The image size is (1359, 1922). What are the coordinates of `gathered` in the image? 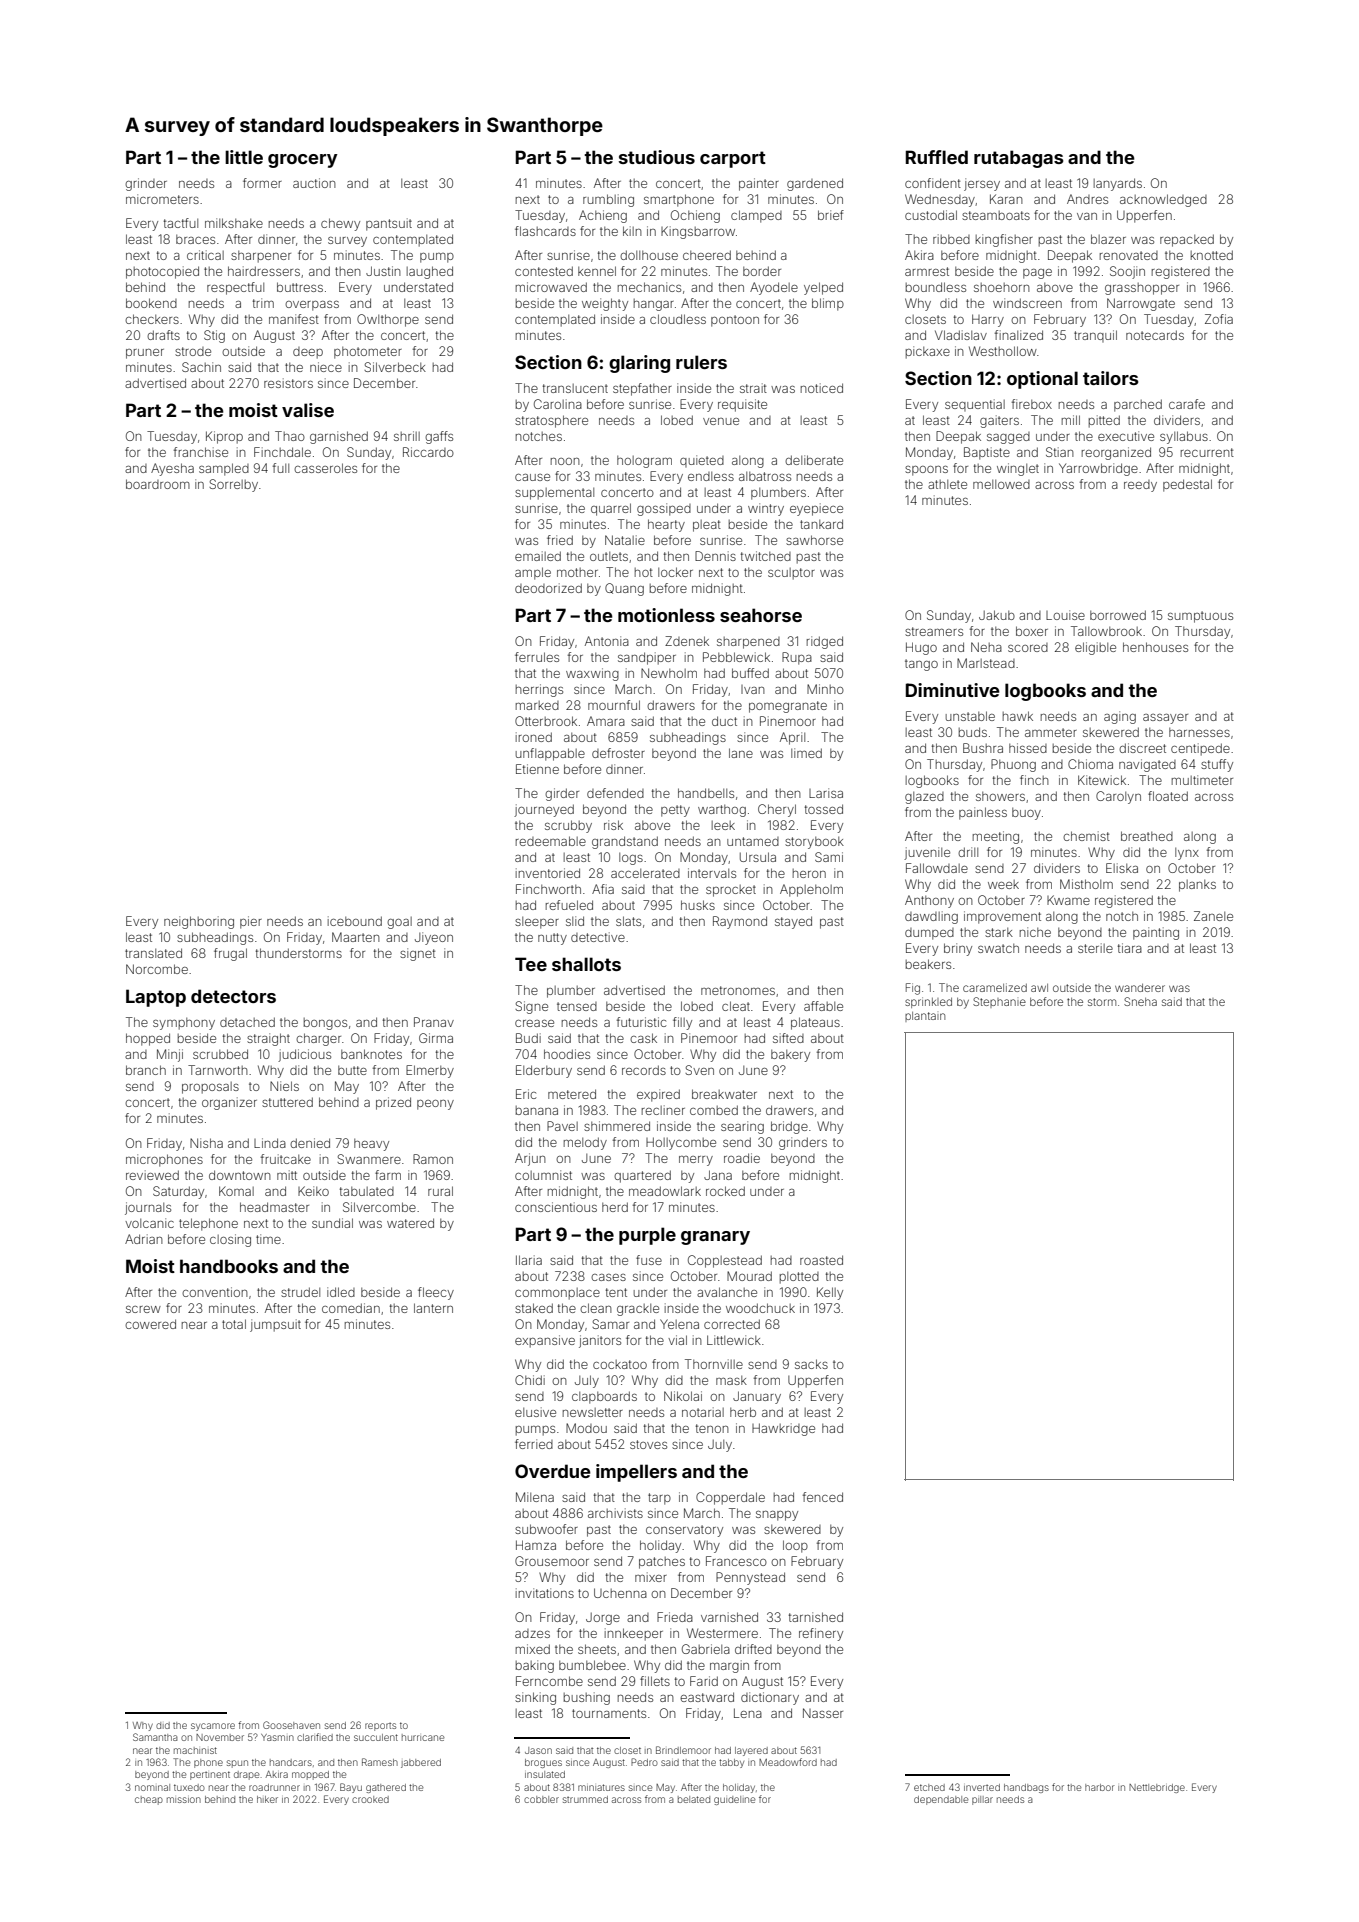 It's located at (386, 1788).
